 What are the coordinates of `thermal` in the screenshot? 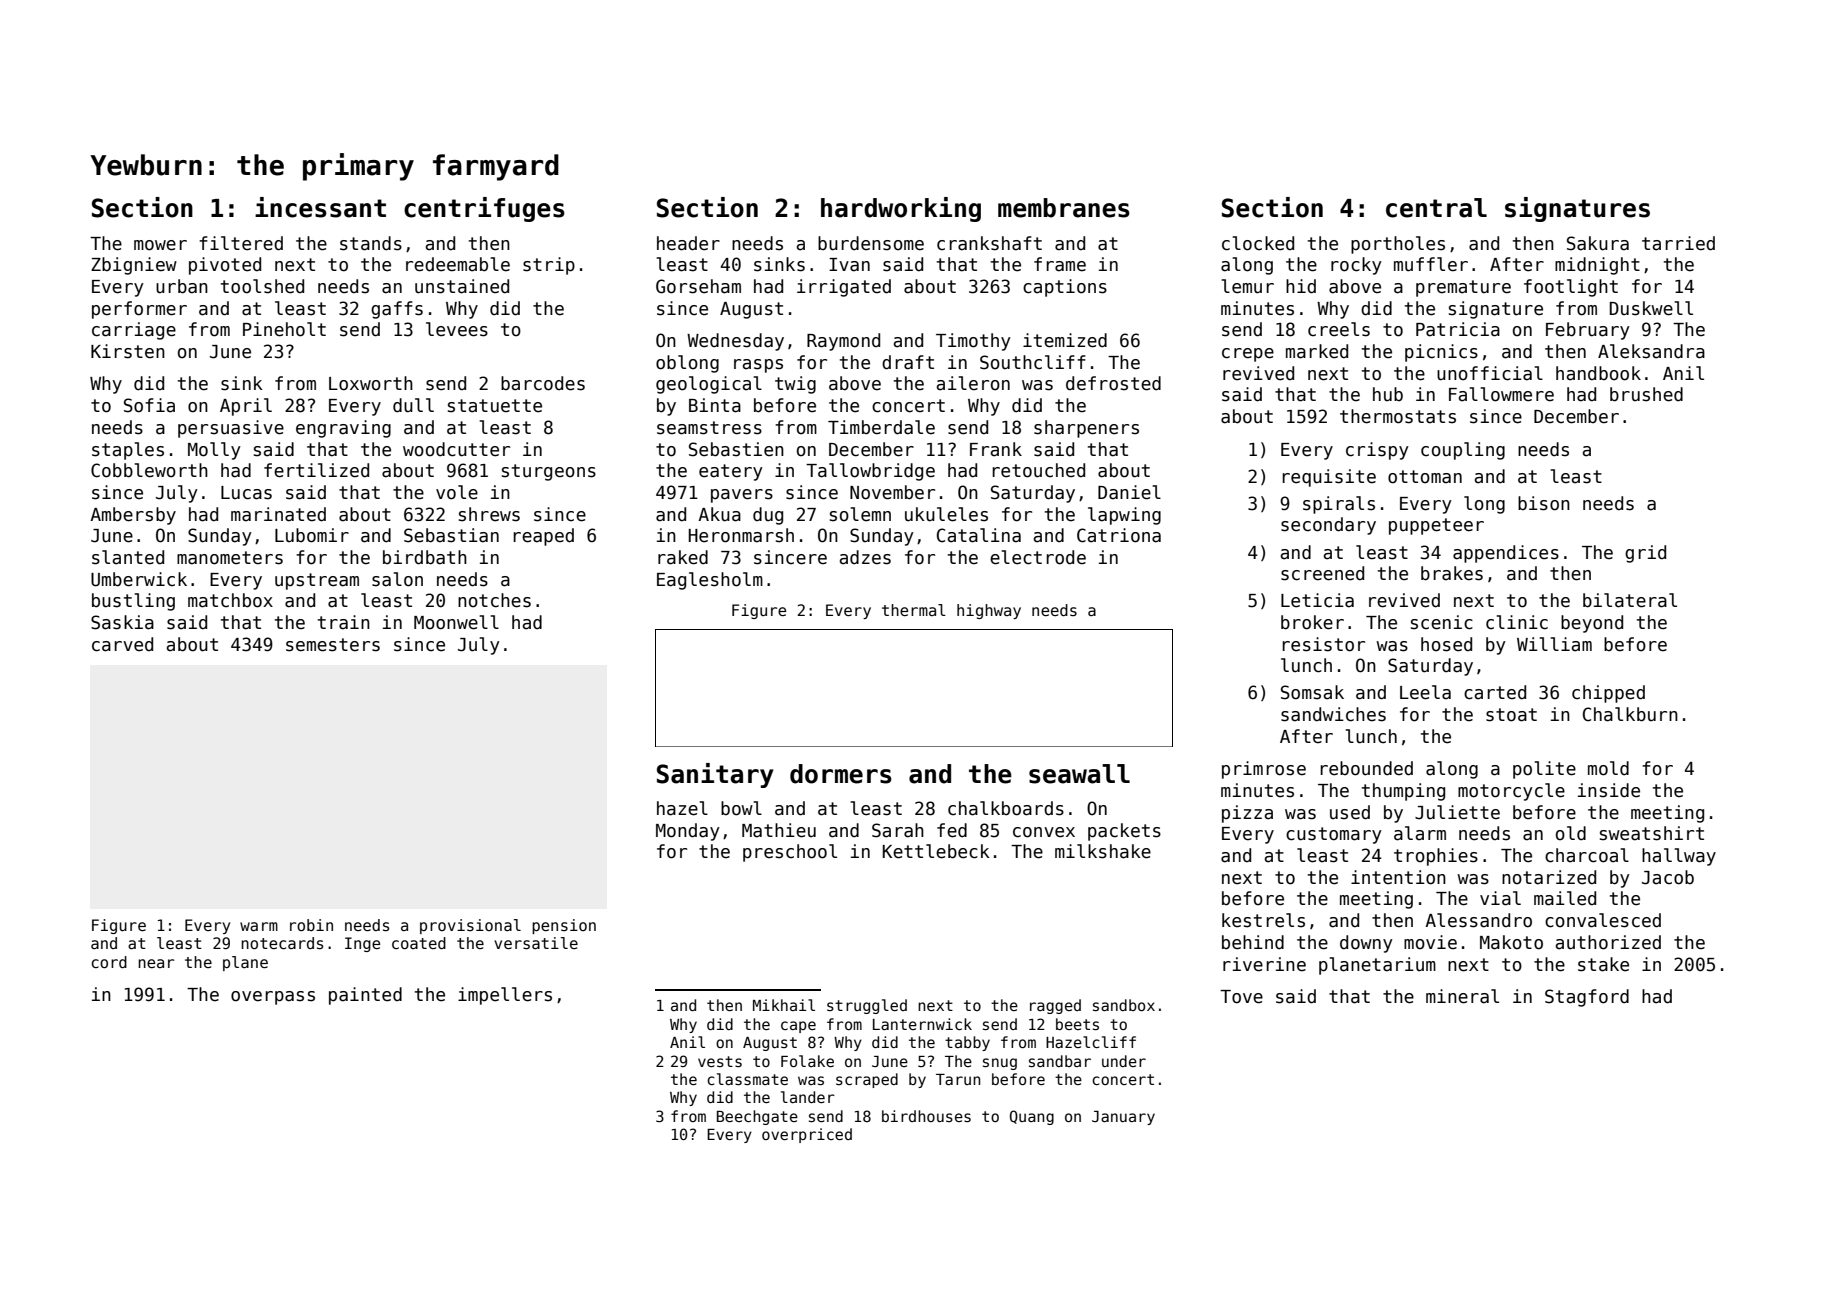 It's located at (914, 610).
